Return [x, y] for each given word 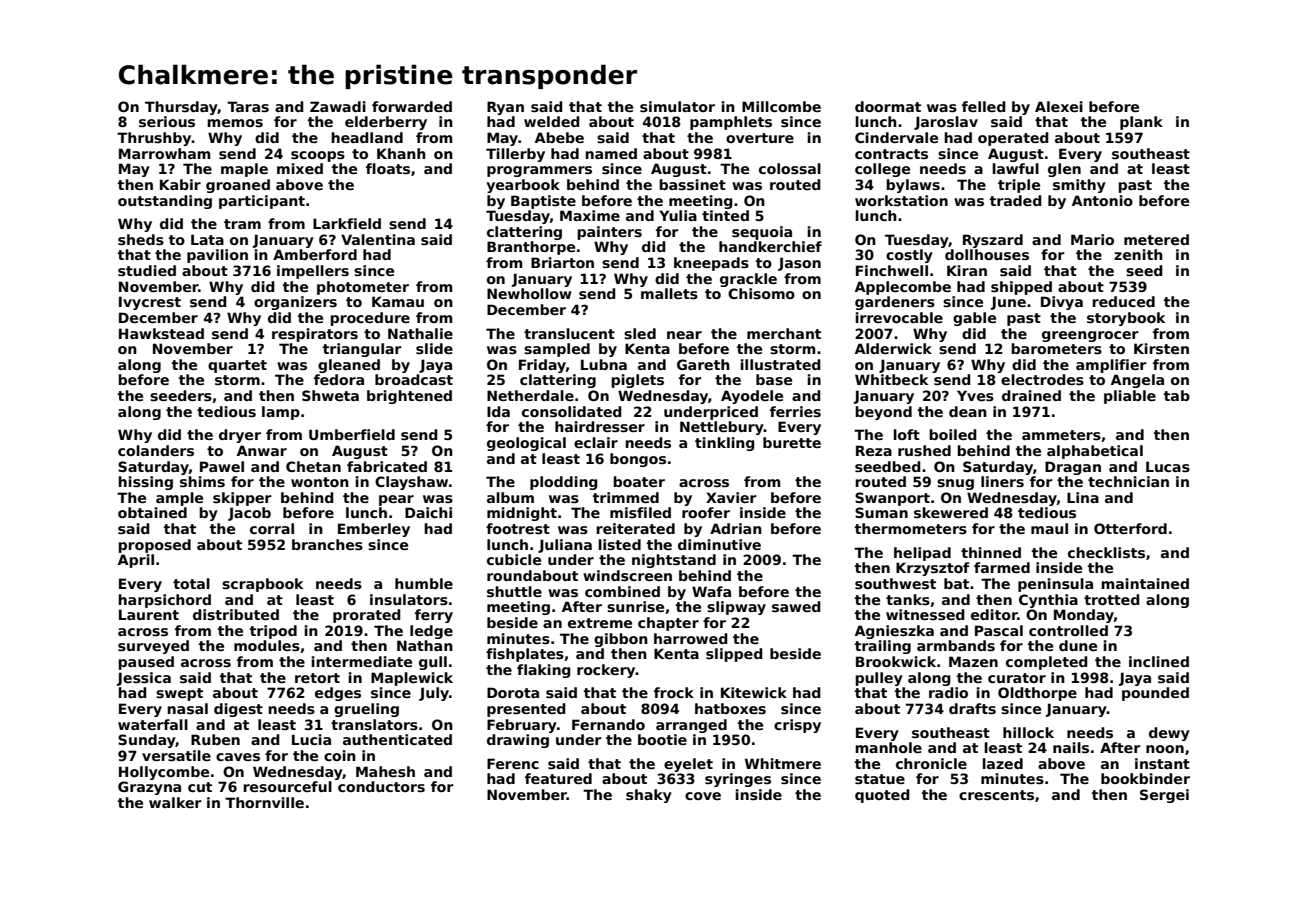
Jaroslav [946, 123]
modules [267, 645]
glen [1064, 170]
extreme [600, 623]
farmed [1002, 567]
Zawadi [338, 106]
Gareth [703, 364]
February [522, 726]
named [611, 153]
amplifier [1111, 366]
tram [242, 224]
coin [340, 755]
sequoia [762, 233]
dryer [240, 436]
